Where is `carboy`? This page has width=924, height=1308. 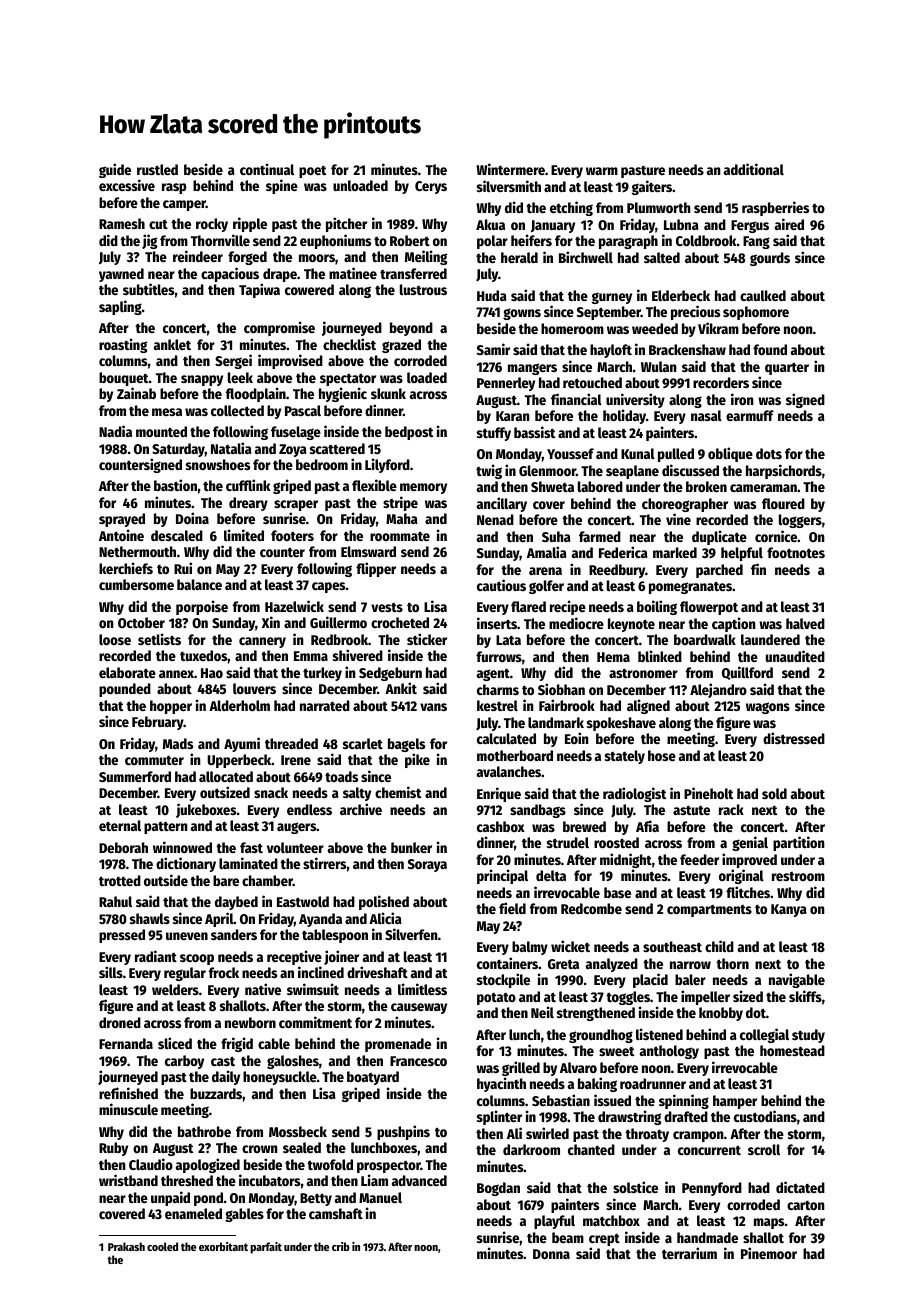
carboy is located at coordinates (184, 1062).
